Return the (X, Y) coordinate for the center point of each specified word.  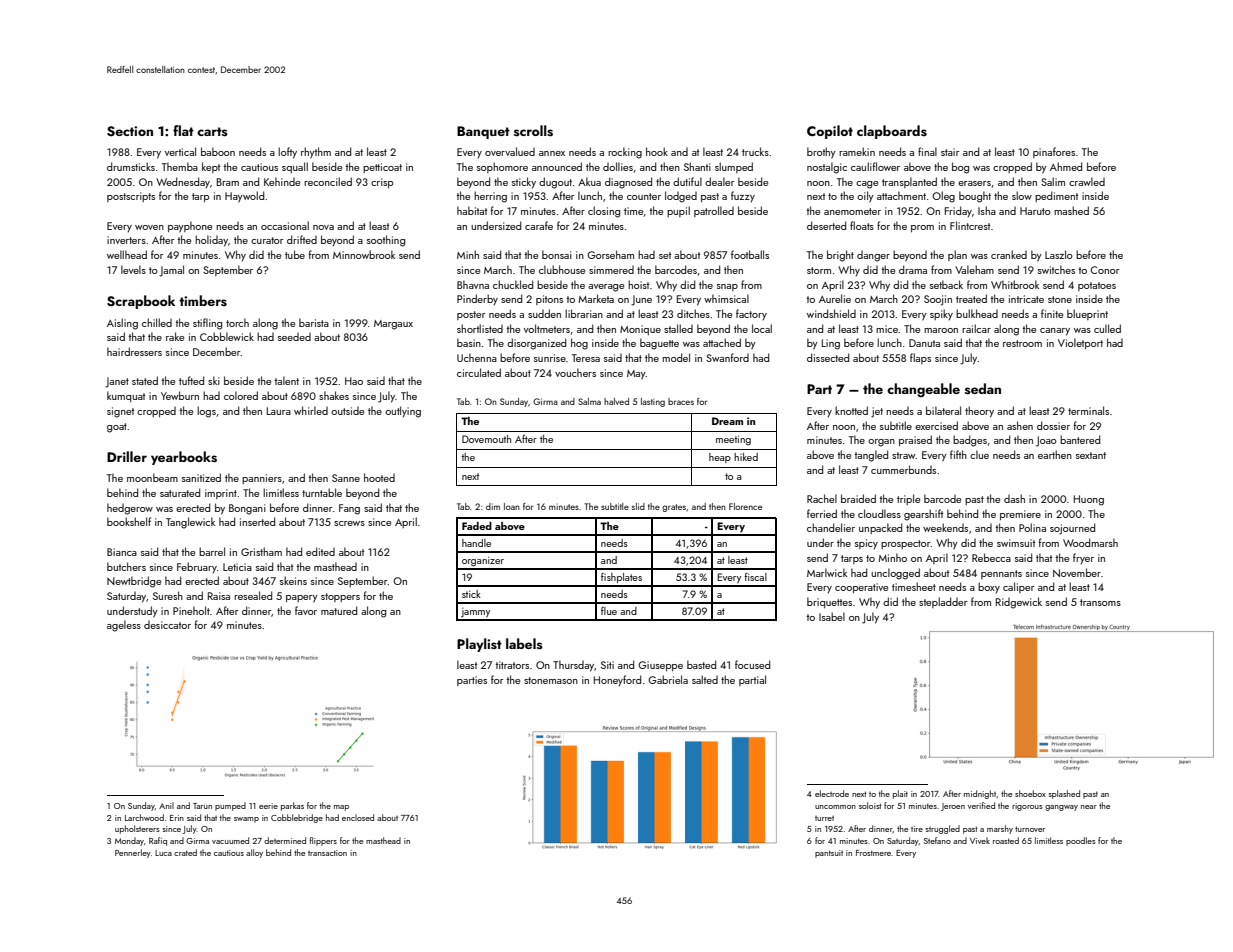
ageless (124, 626)
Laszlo (1059, 254)
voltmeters (547, 328)
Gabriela (668, 679)
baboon (218, 151)
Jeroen (953, 807)
